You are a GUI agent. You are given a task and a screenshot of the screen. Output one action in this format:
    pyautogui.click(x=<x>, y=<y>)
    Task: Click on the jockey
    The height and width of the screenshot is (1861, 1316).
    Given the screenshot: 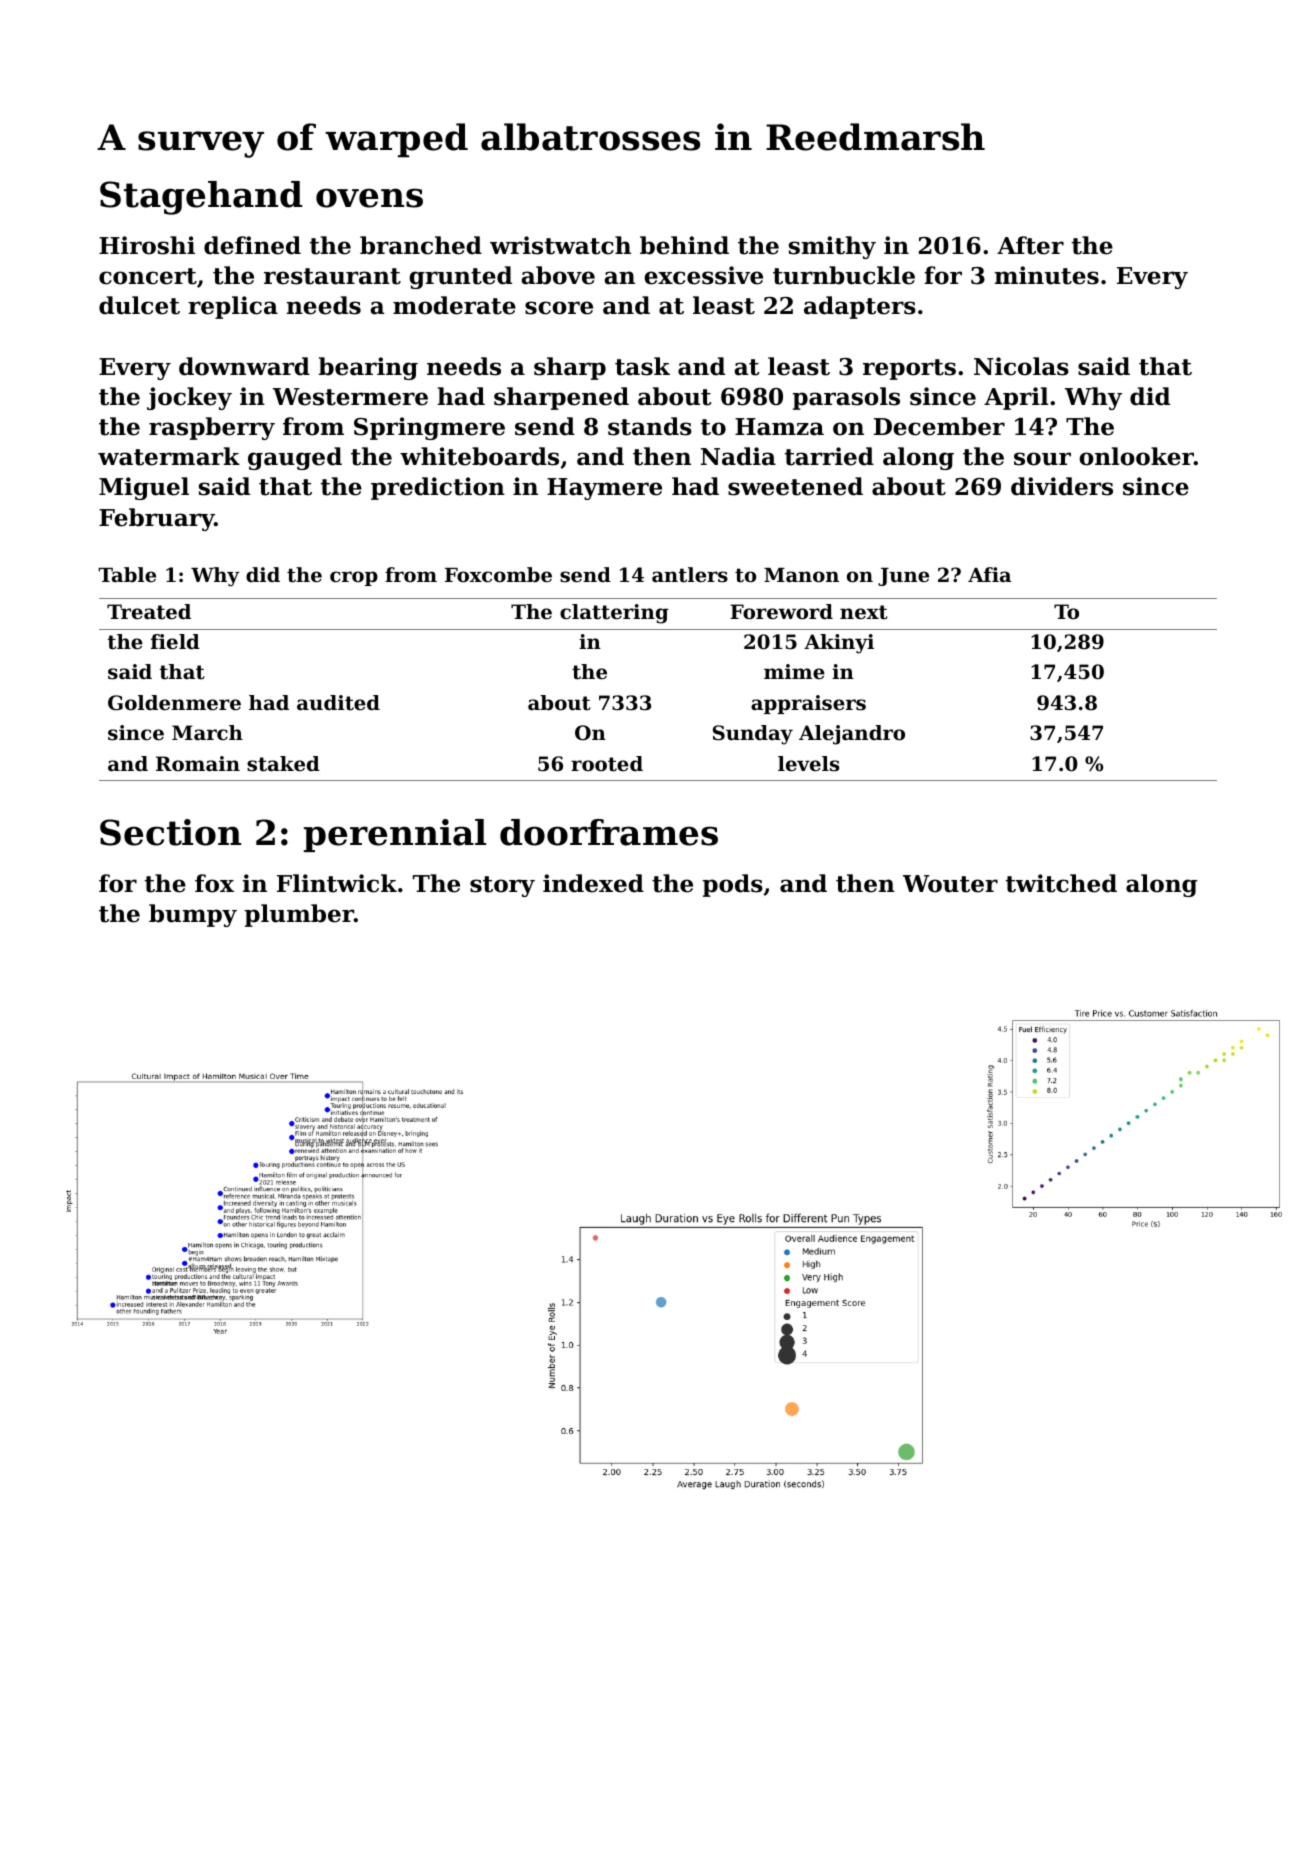 What is the action you would take?
    pyautogui.click(x=189, y=398)
